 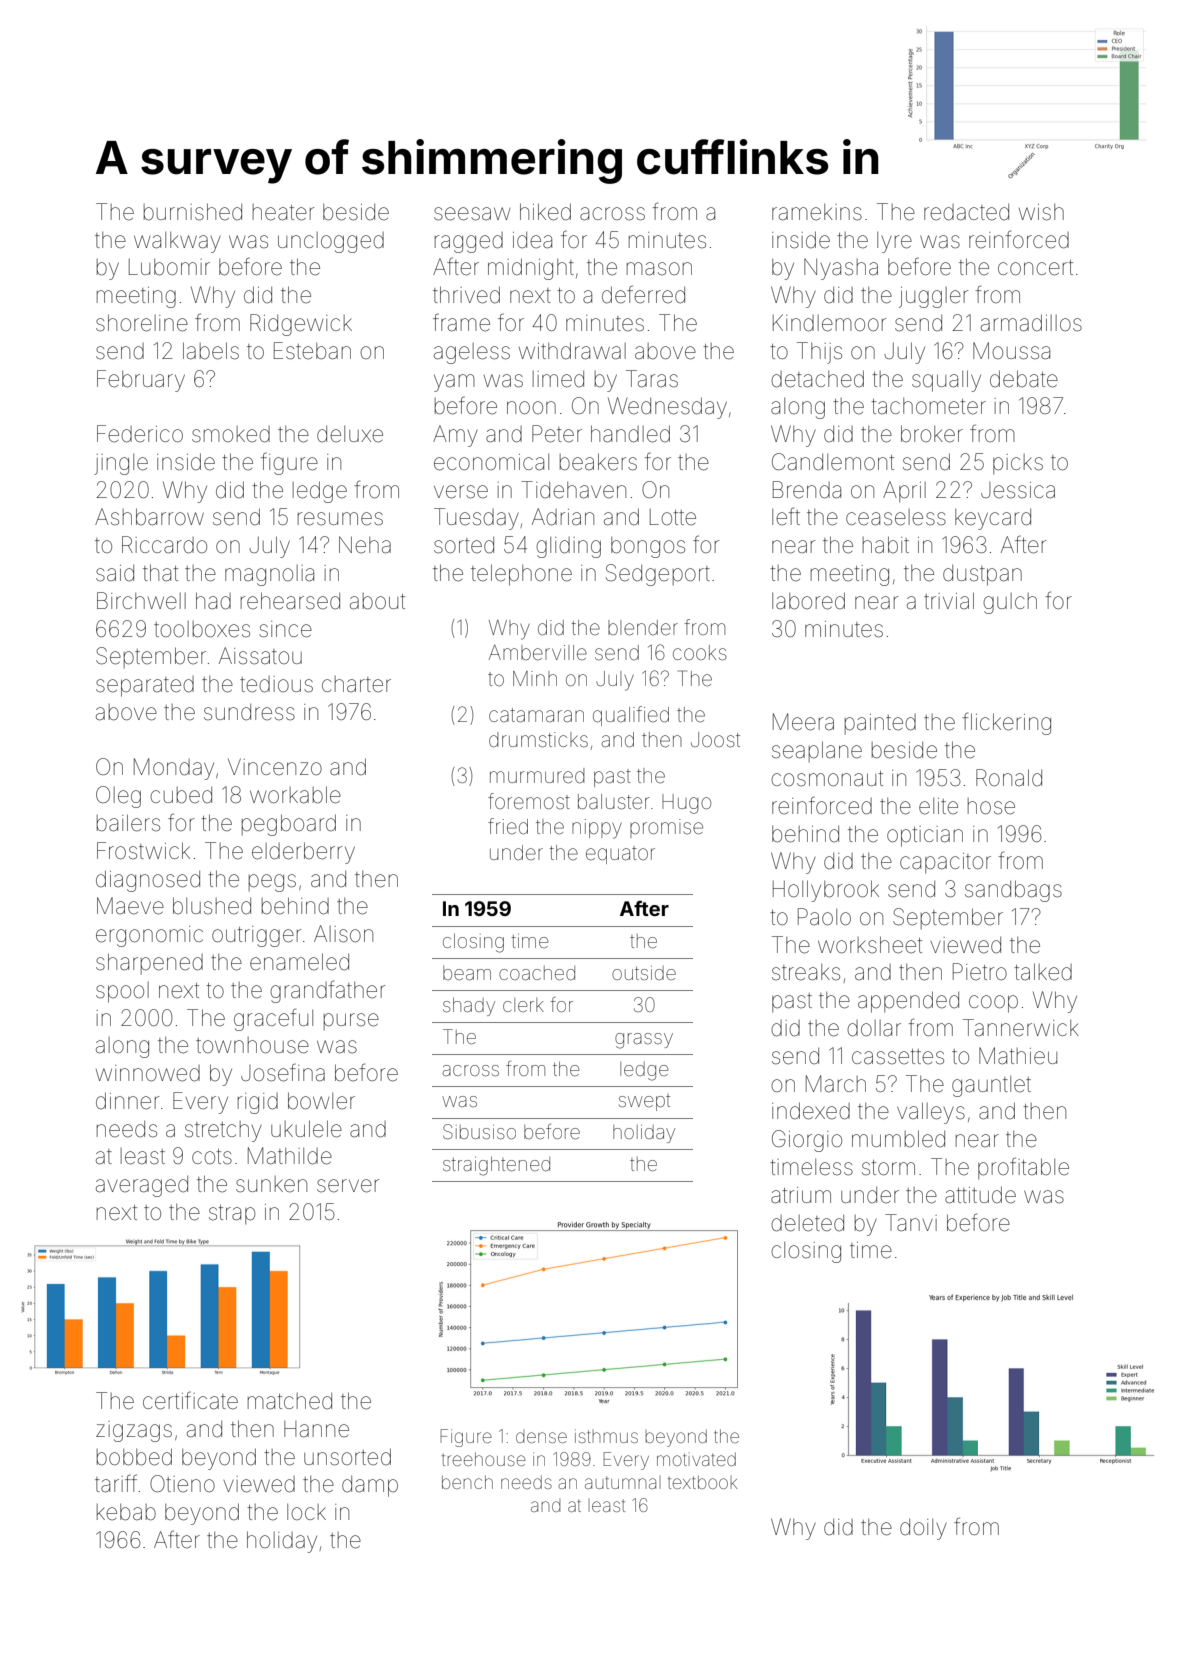 What do you see at coordinates (290, 1401) in the screenshot?
I see `matched` at bounding box center [290, 1401].
